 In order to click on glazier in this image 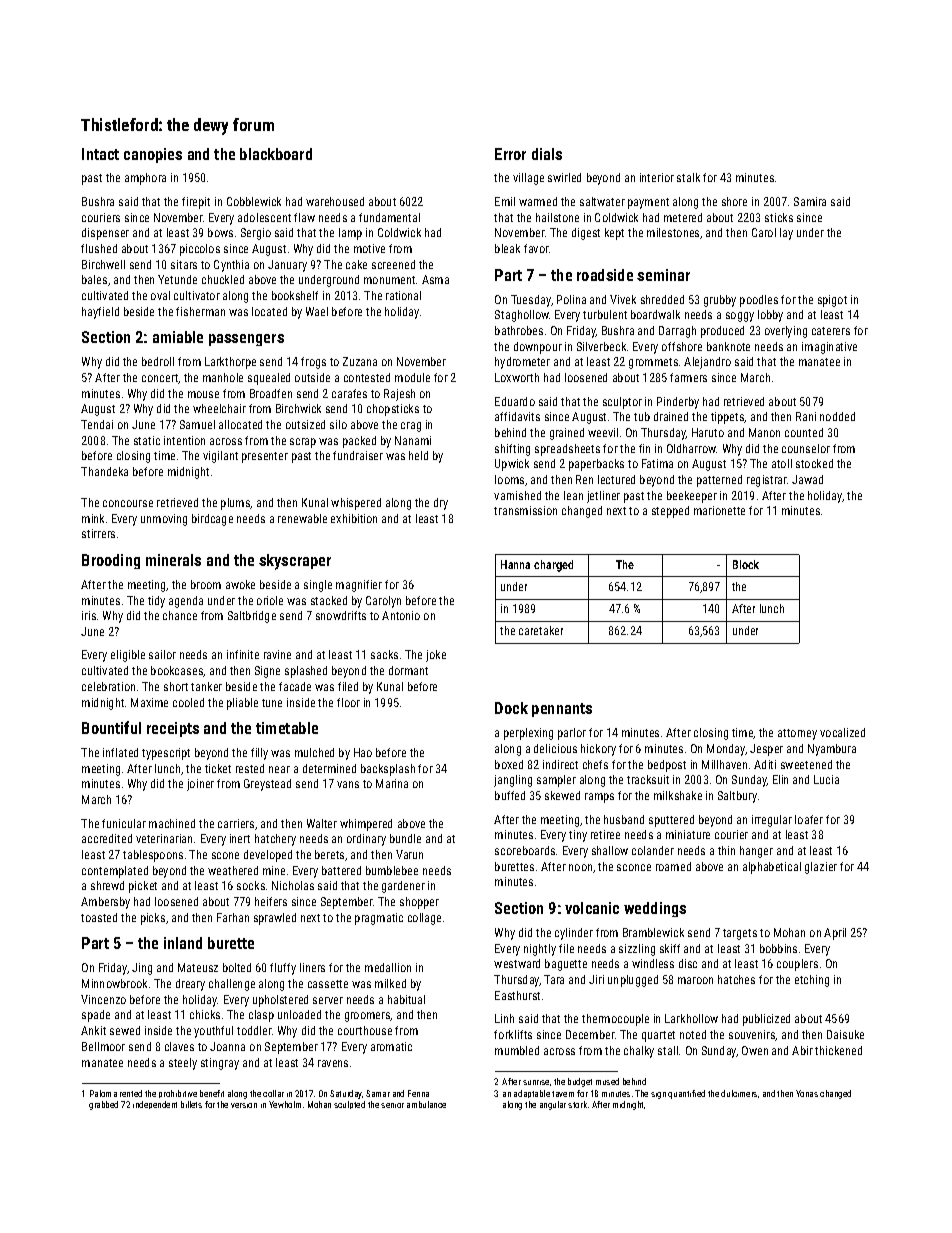, I will do `click(821, 868)`.
